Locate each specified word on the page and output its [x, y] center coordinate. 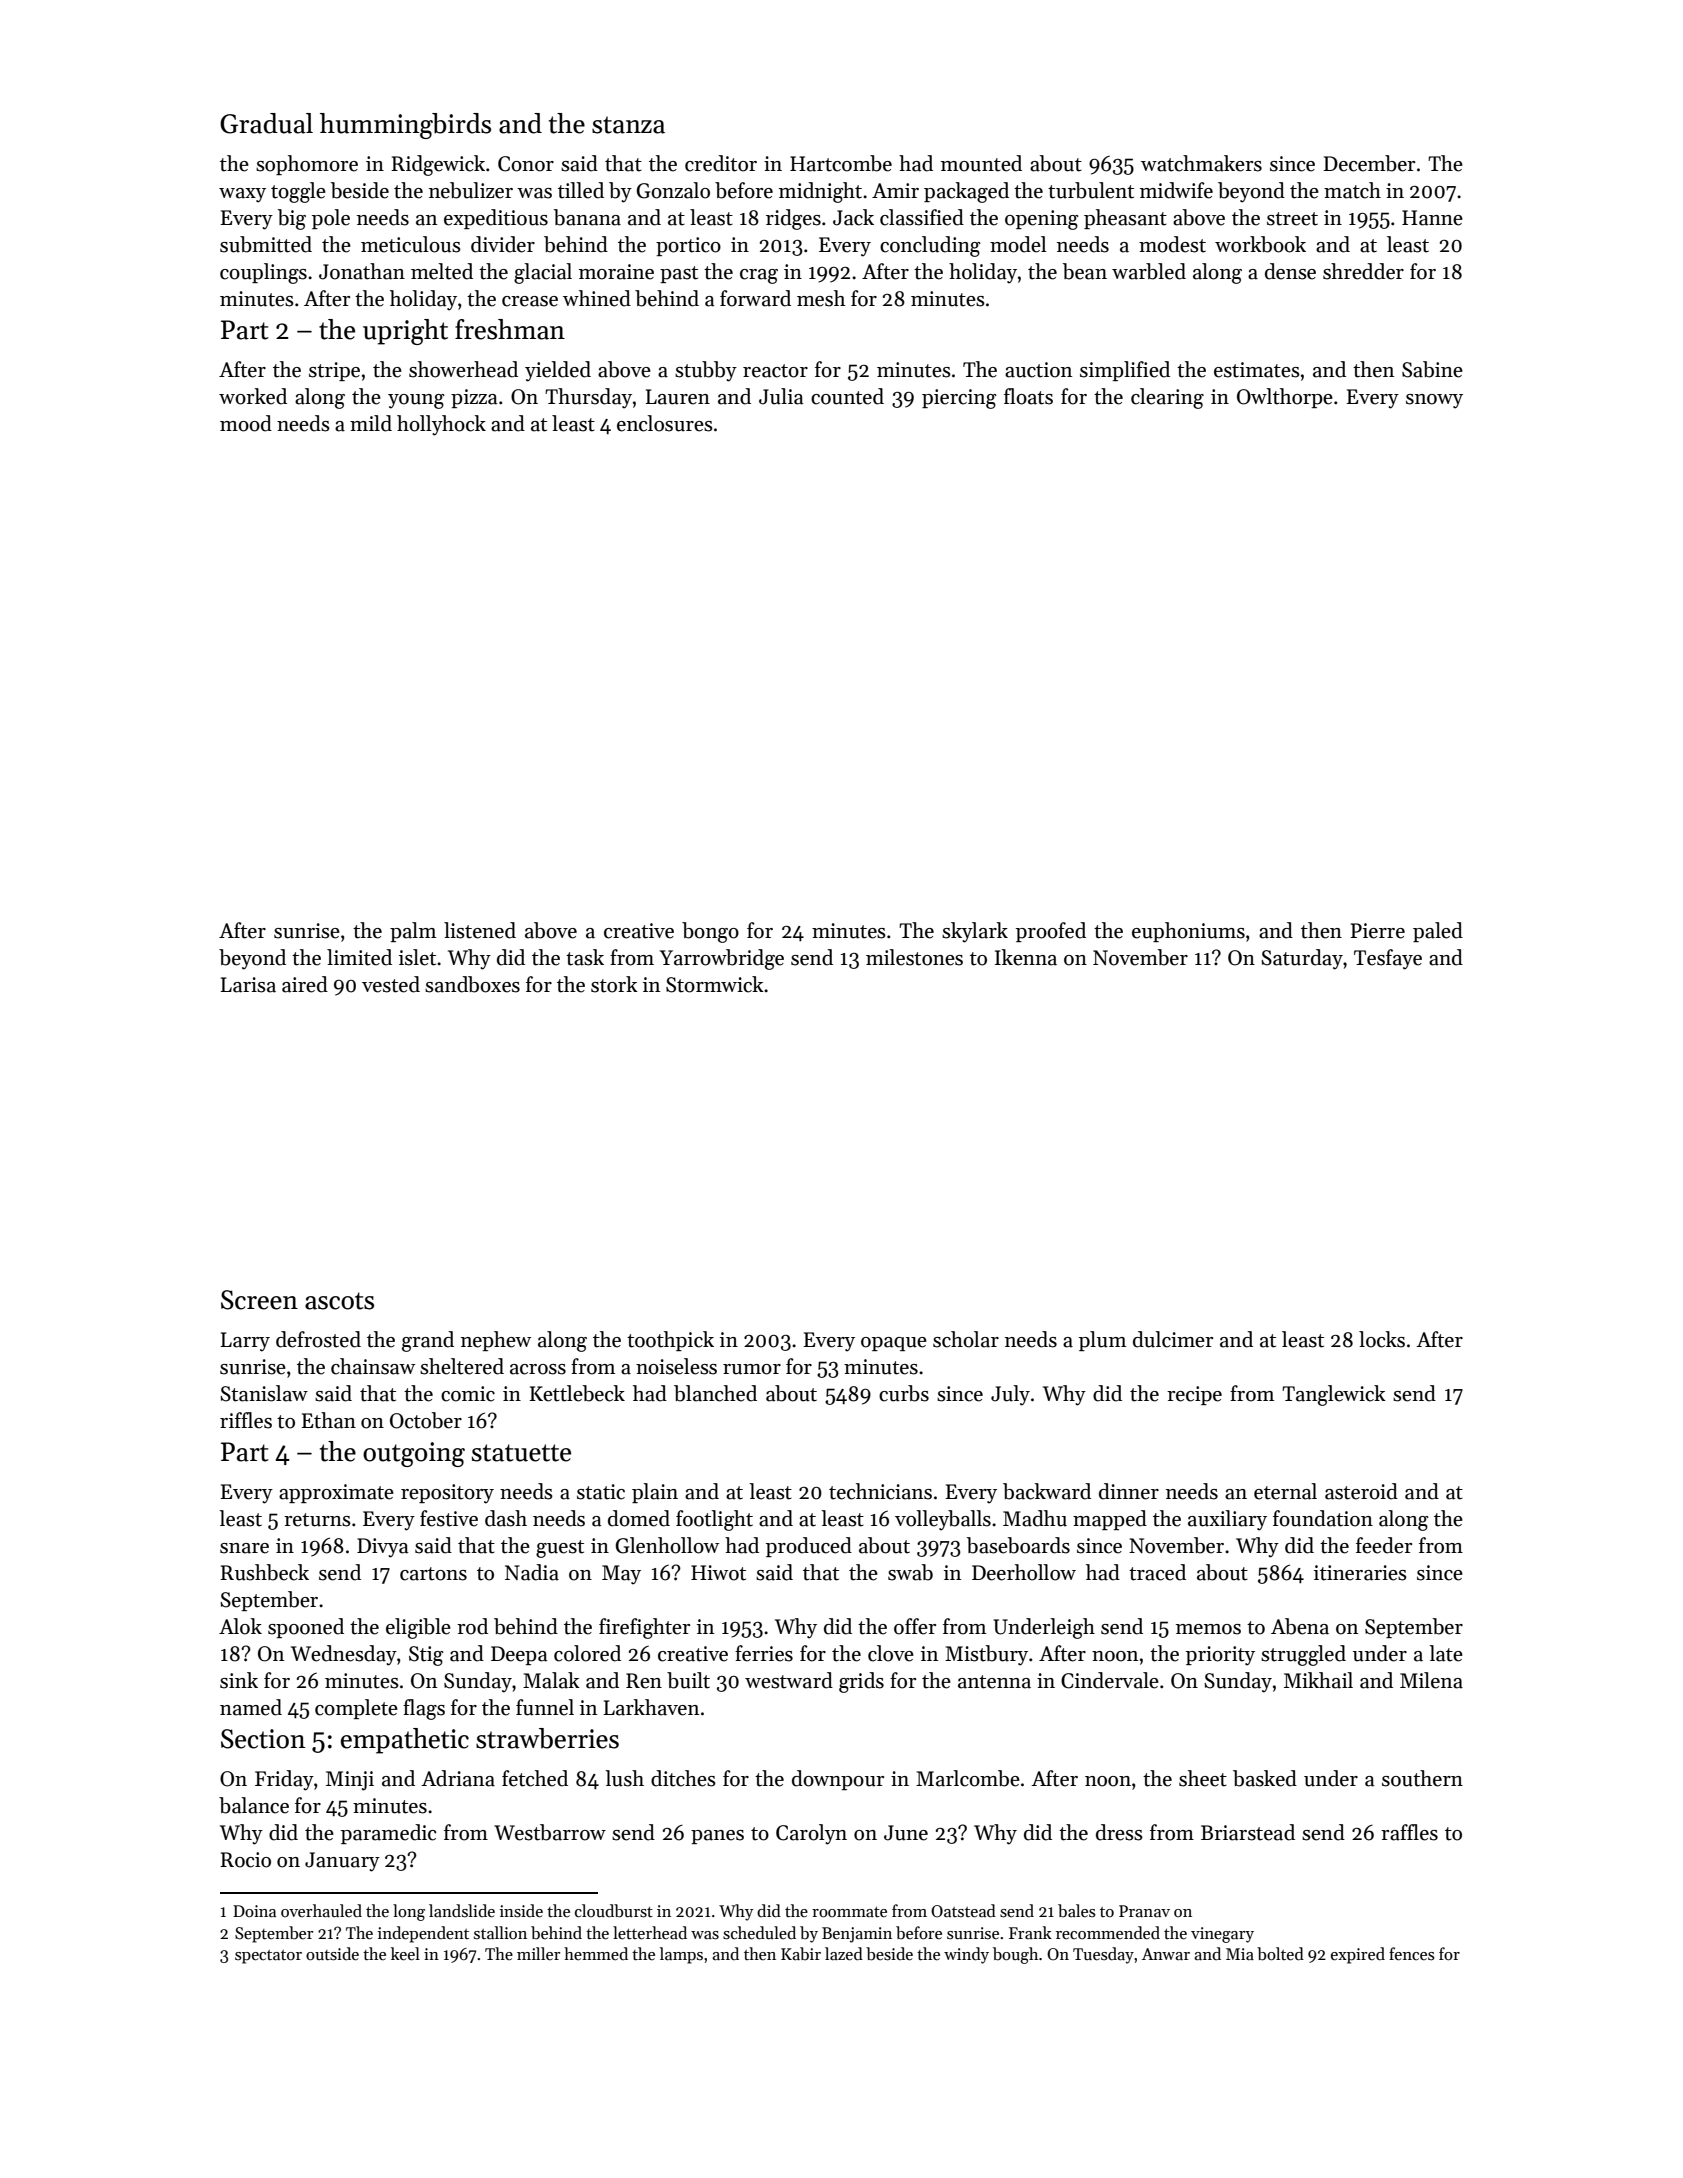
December [1369, 163]
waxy [242, 195]
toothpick [670, 1341]
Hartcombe [841, 163]
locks [1382, 1339]
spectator [268, 1957]
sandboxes [472, 984]
